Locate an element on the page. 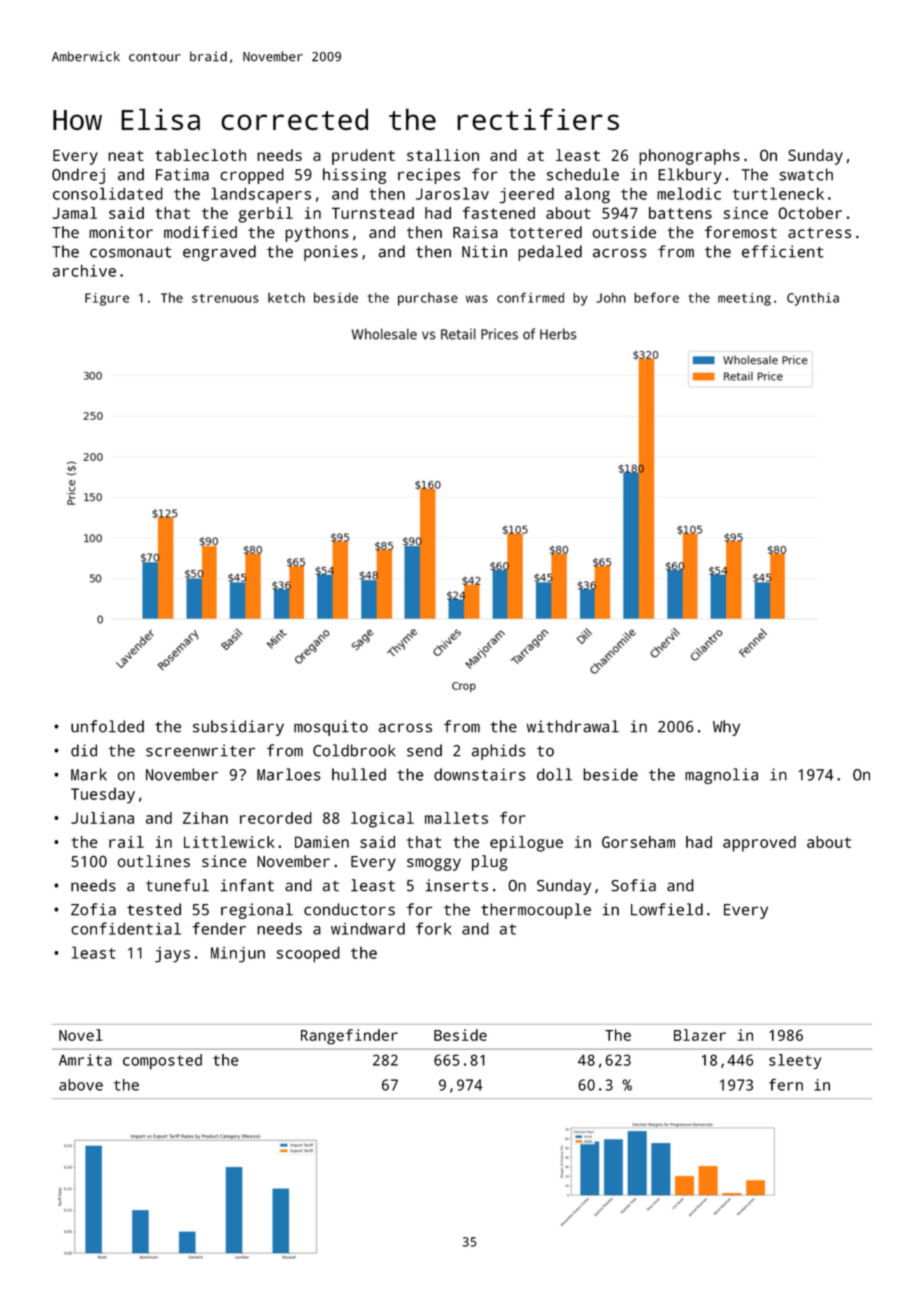 This image has width=924, height=1308. was is located at coordinates (477, 299).
